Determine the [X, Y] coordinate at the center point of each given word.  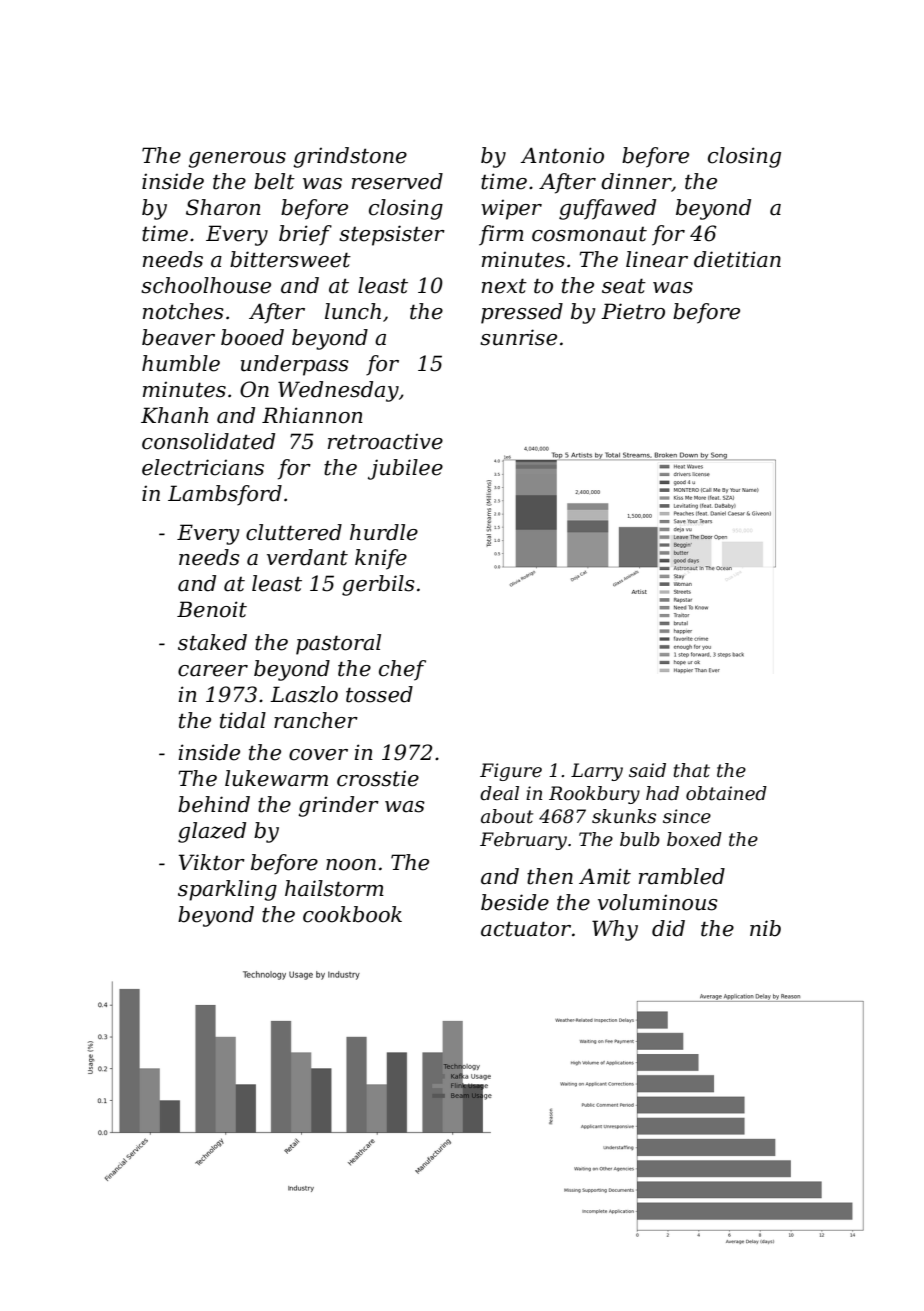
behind [214, 804]
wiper [511, 210]
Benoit [212, 609]
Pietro [633, 311]
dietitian [737, 259]
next [504, 286]
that [692, 770]
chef [402, 670]
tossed [379, 694]
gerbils [378, 585]
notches [183, 311]
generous [237, 160]
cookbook [352, 914]
